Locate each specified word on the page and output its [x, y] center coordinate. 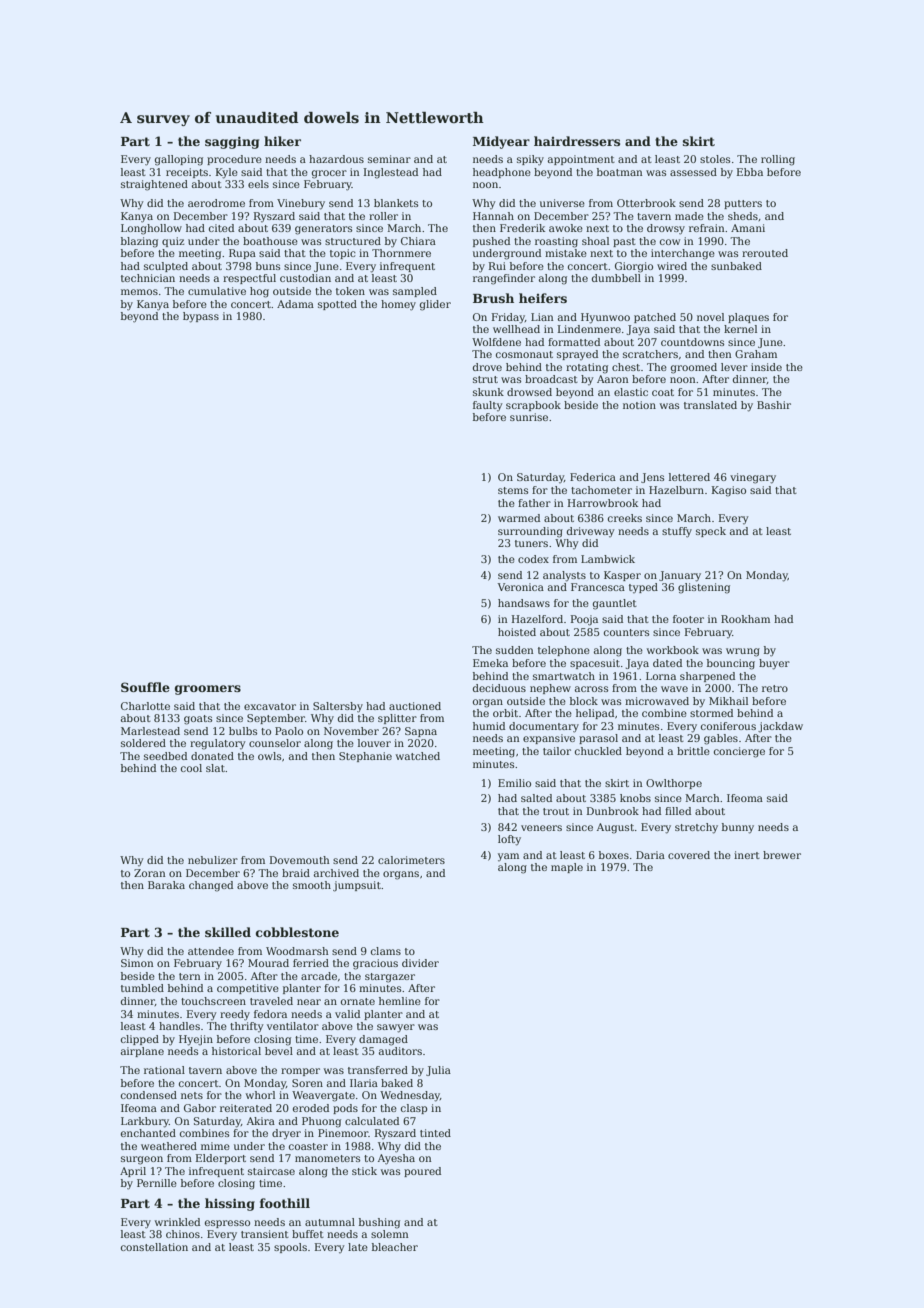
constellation [154, 1247]
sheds [743, 216]
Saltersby [338, 707]
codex [533, 559]
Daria [650, 855]
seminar [389, 159]
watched [418, 756]
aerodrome [216, 203]
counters [626, 632]
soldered [143, 743]
